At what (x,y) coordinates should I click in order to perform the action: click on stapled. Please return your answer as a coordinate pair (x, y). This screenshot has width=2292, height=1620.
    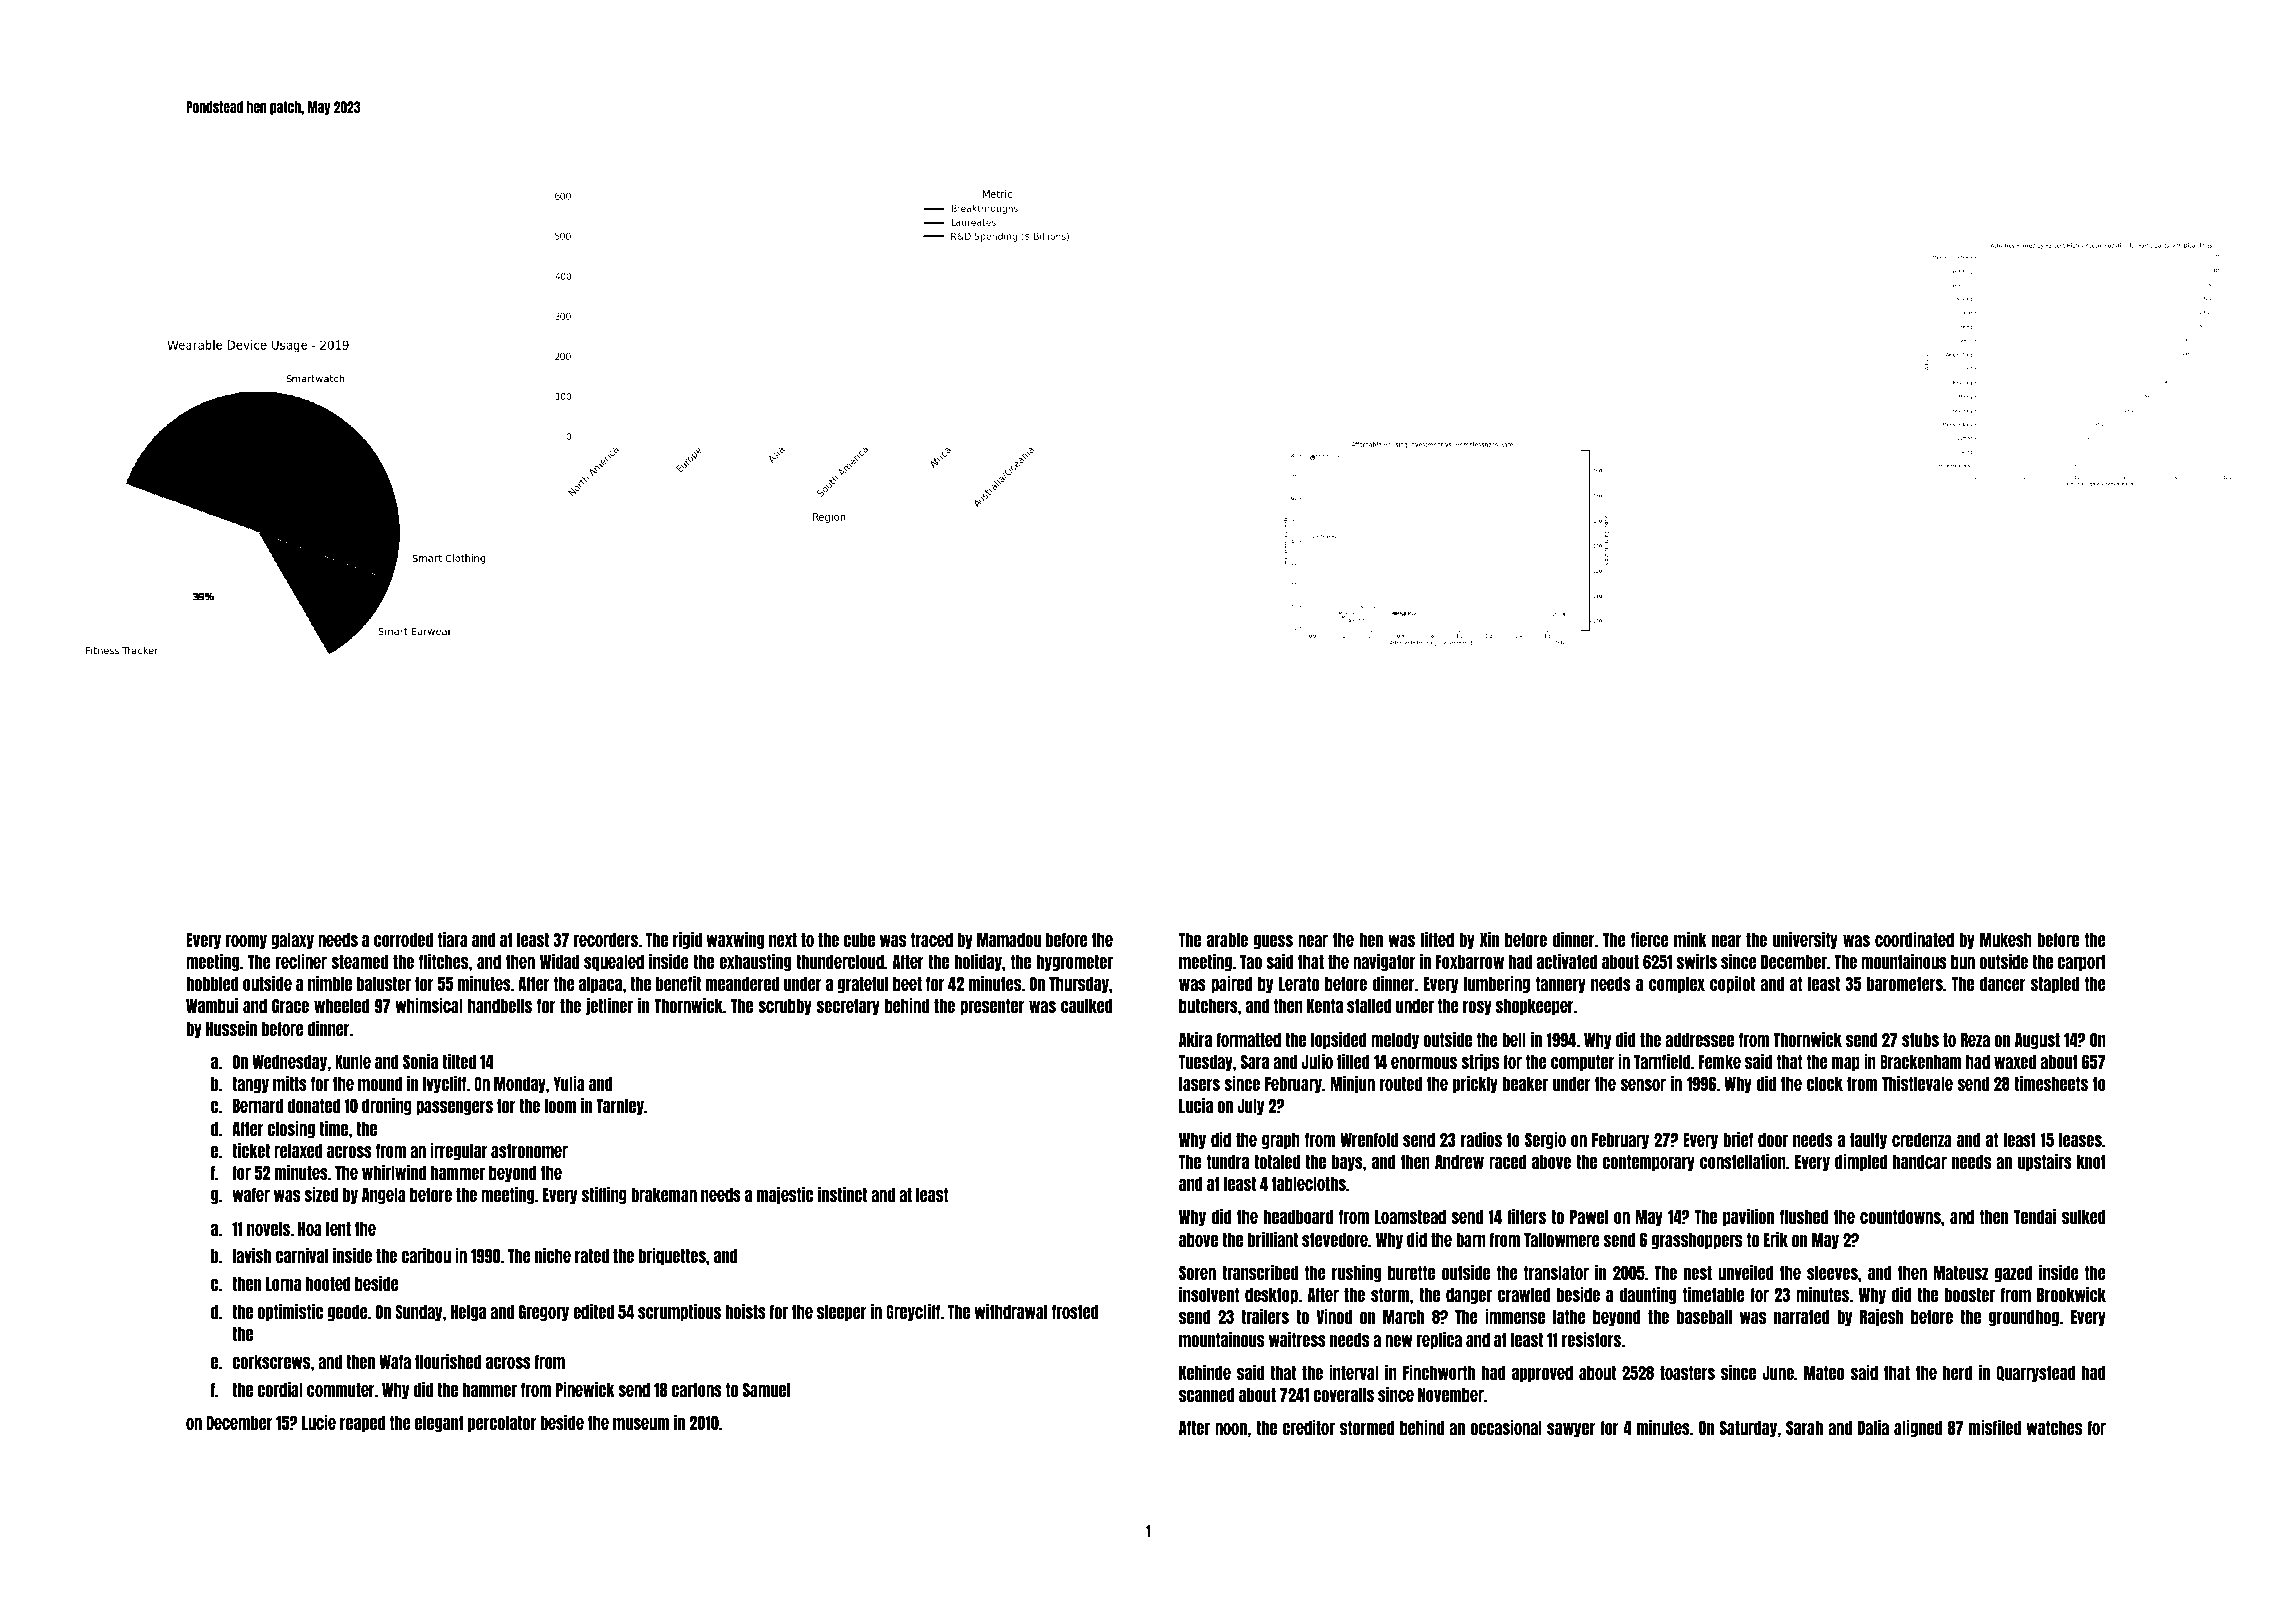
    Looking at the image, I should click on (2055, 985).
